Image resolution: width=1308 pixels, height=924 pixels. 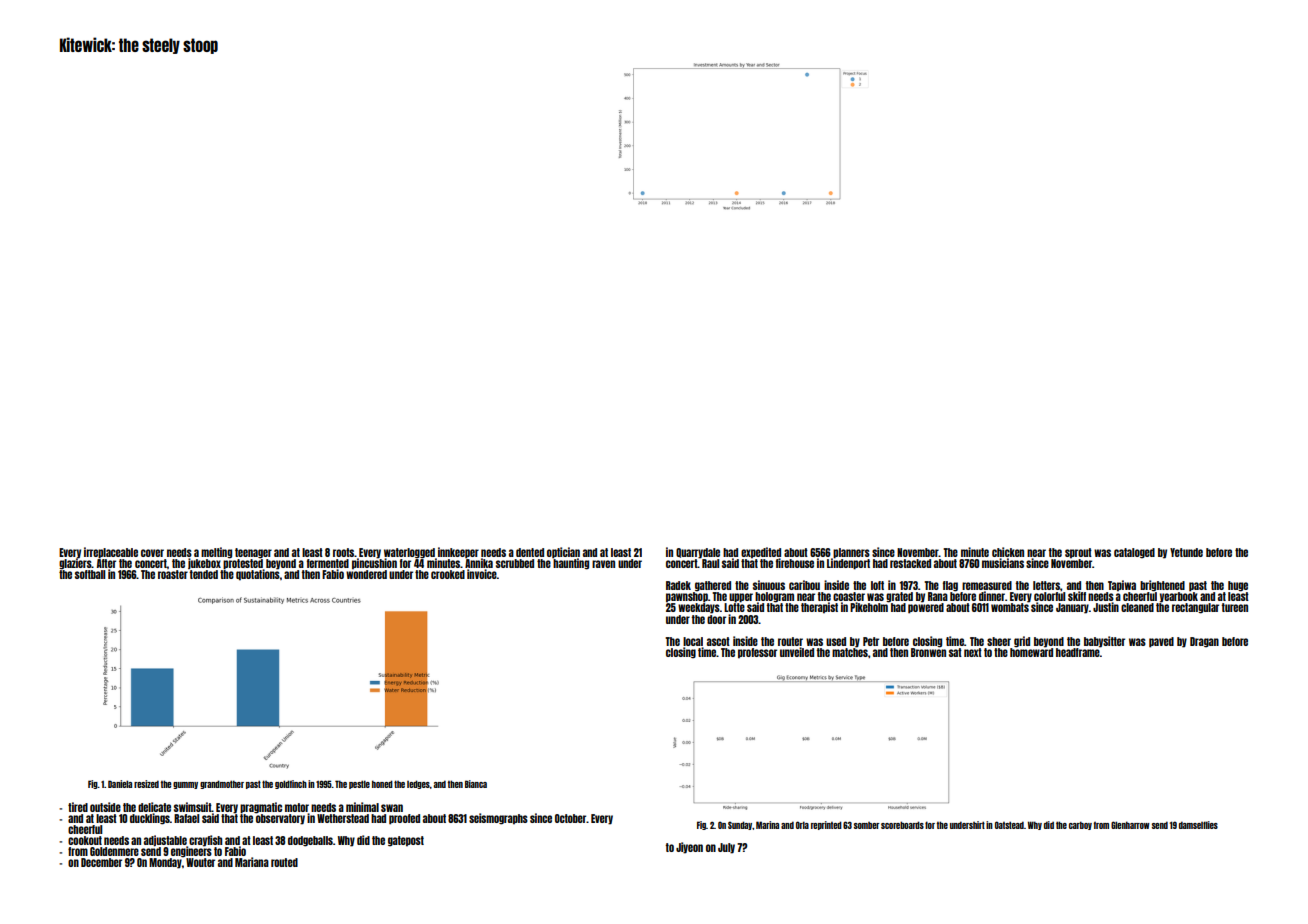 I want to click on damselflies, so click(x=1198, y=825).
